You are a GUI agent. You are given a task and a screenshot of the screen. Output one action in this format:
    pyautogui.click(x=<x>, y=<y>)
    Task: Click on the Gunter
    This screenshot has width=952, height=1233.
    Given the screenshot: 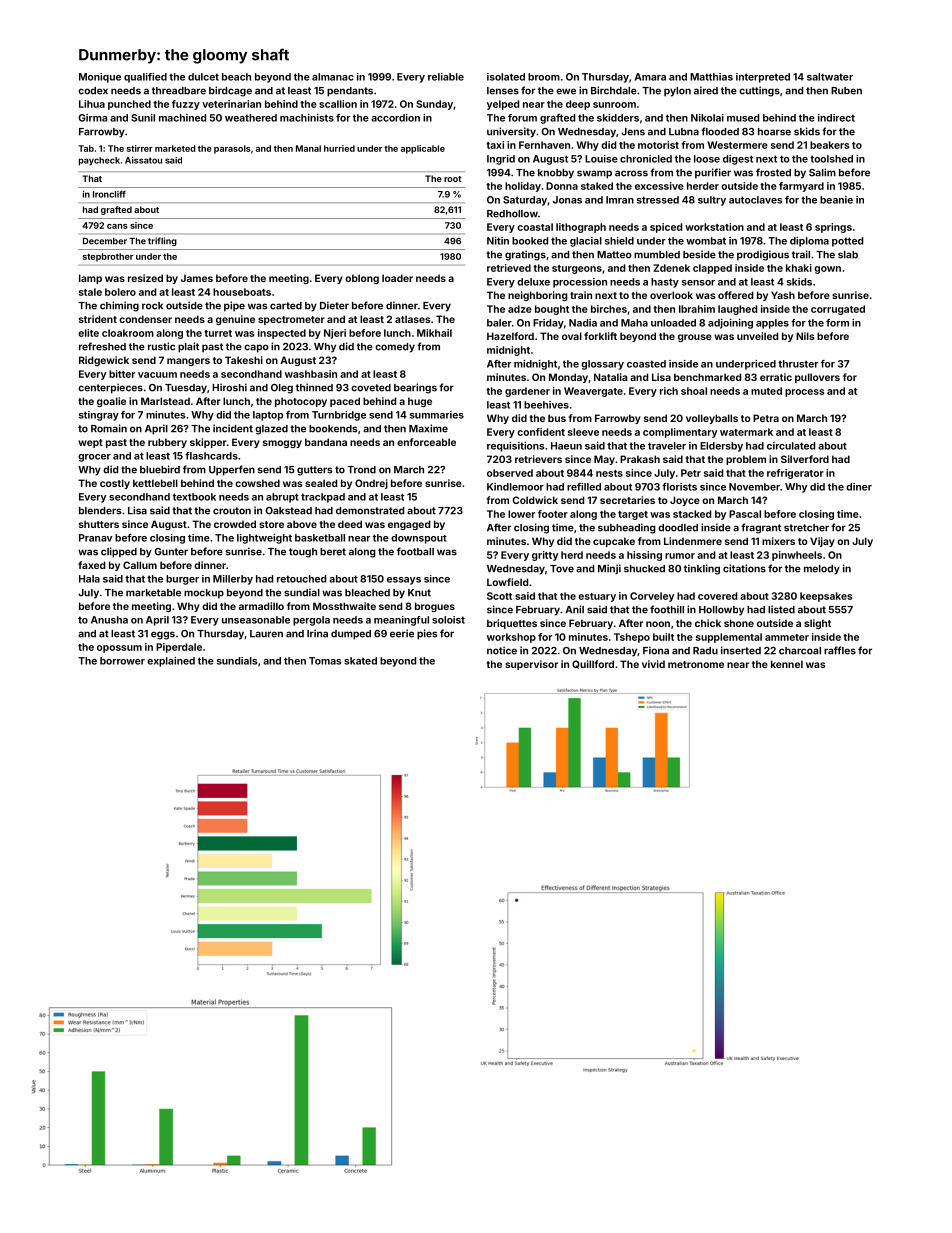 What is the action you would take?
    pyautogui.click(x=171, y=552)
